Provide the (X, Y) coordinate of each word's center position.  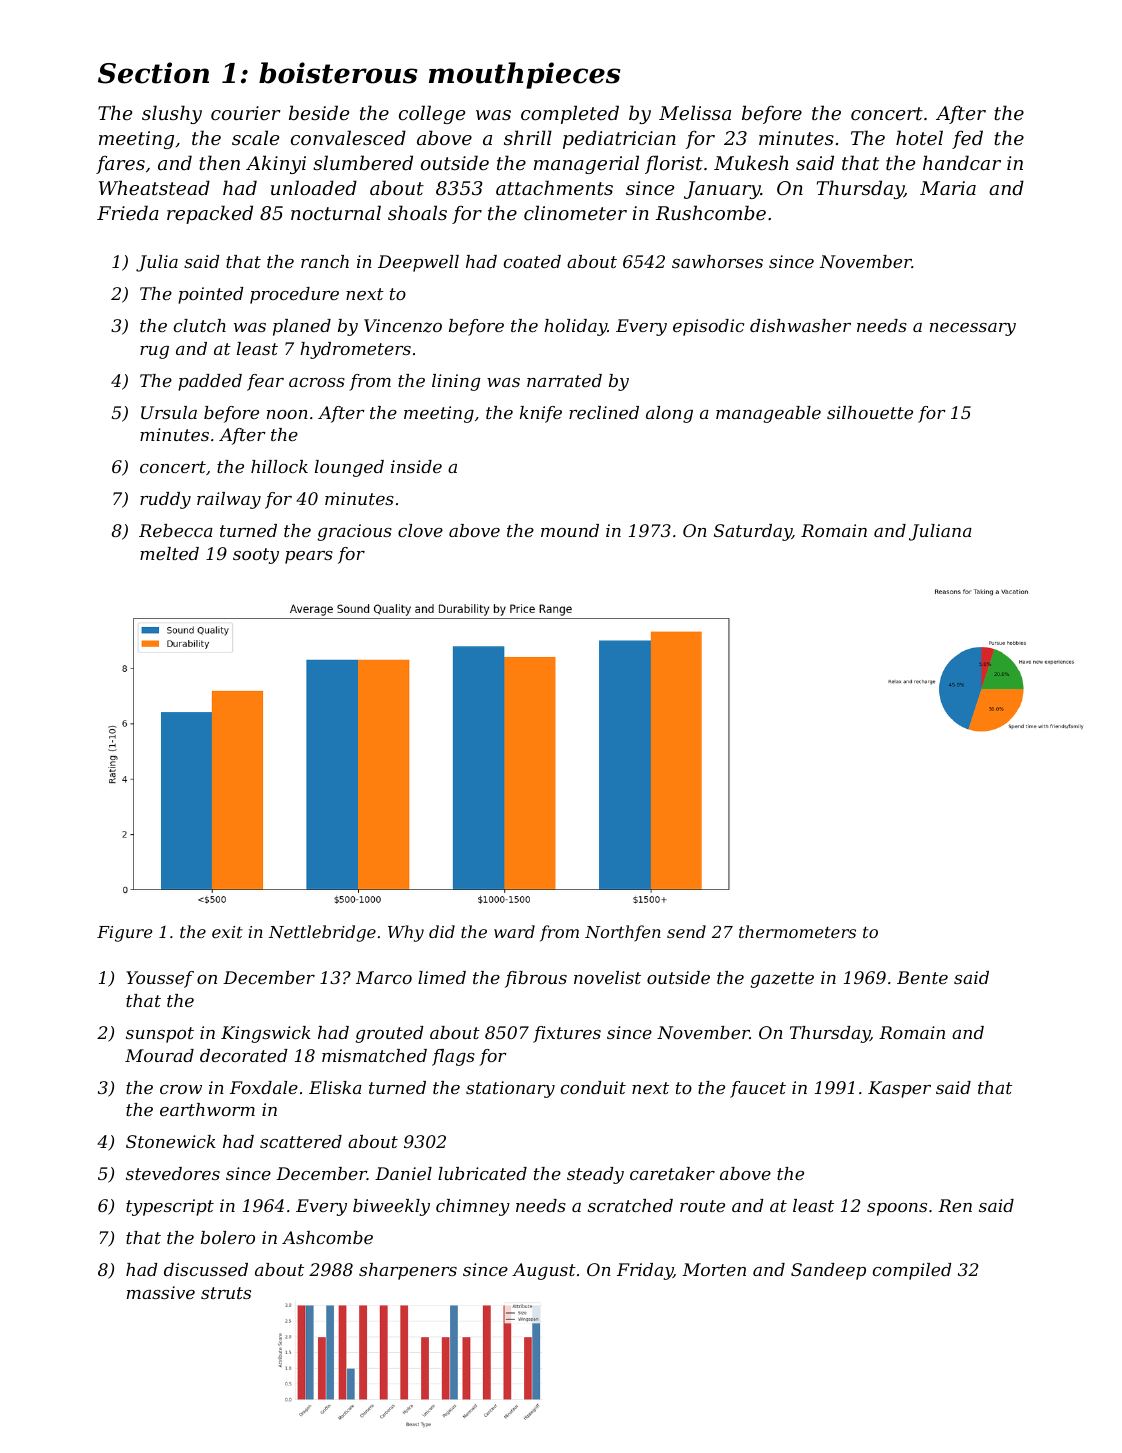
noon (287, 414)
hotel (919, 137)
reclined (604, 412)
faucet (758, 1089)
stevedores (173, 1173)
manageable (768, 414)
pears (309, 557)
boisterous (338, 73)
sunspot (160, 1035)
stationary (510, 1089)
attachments (554, 187)
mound (570, 530)
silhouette (870, 412)
